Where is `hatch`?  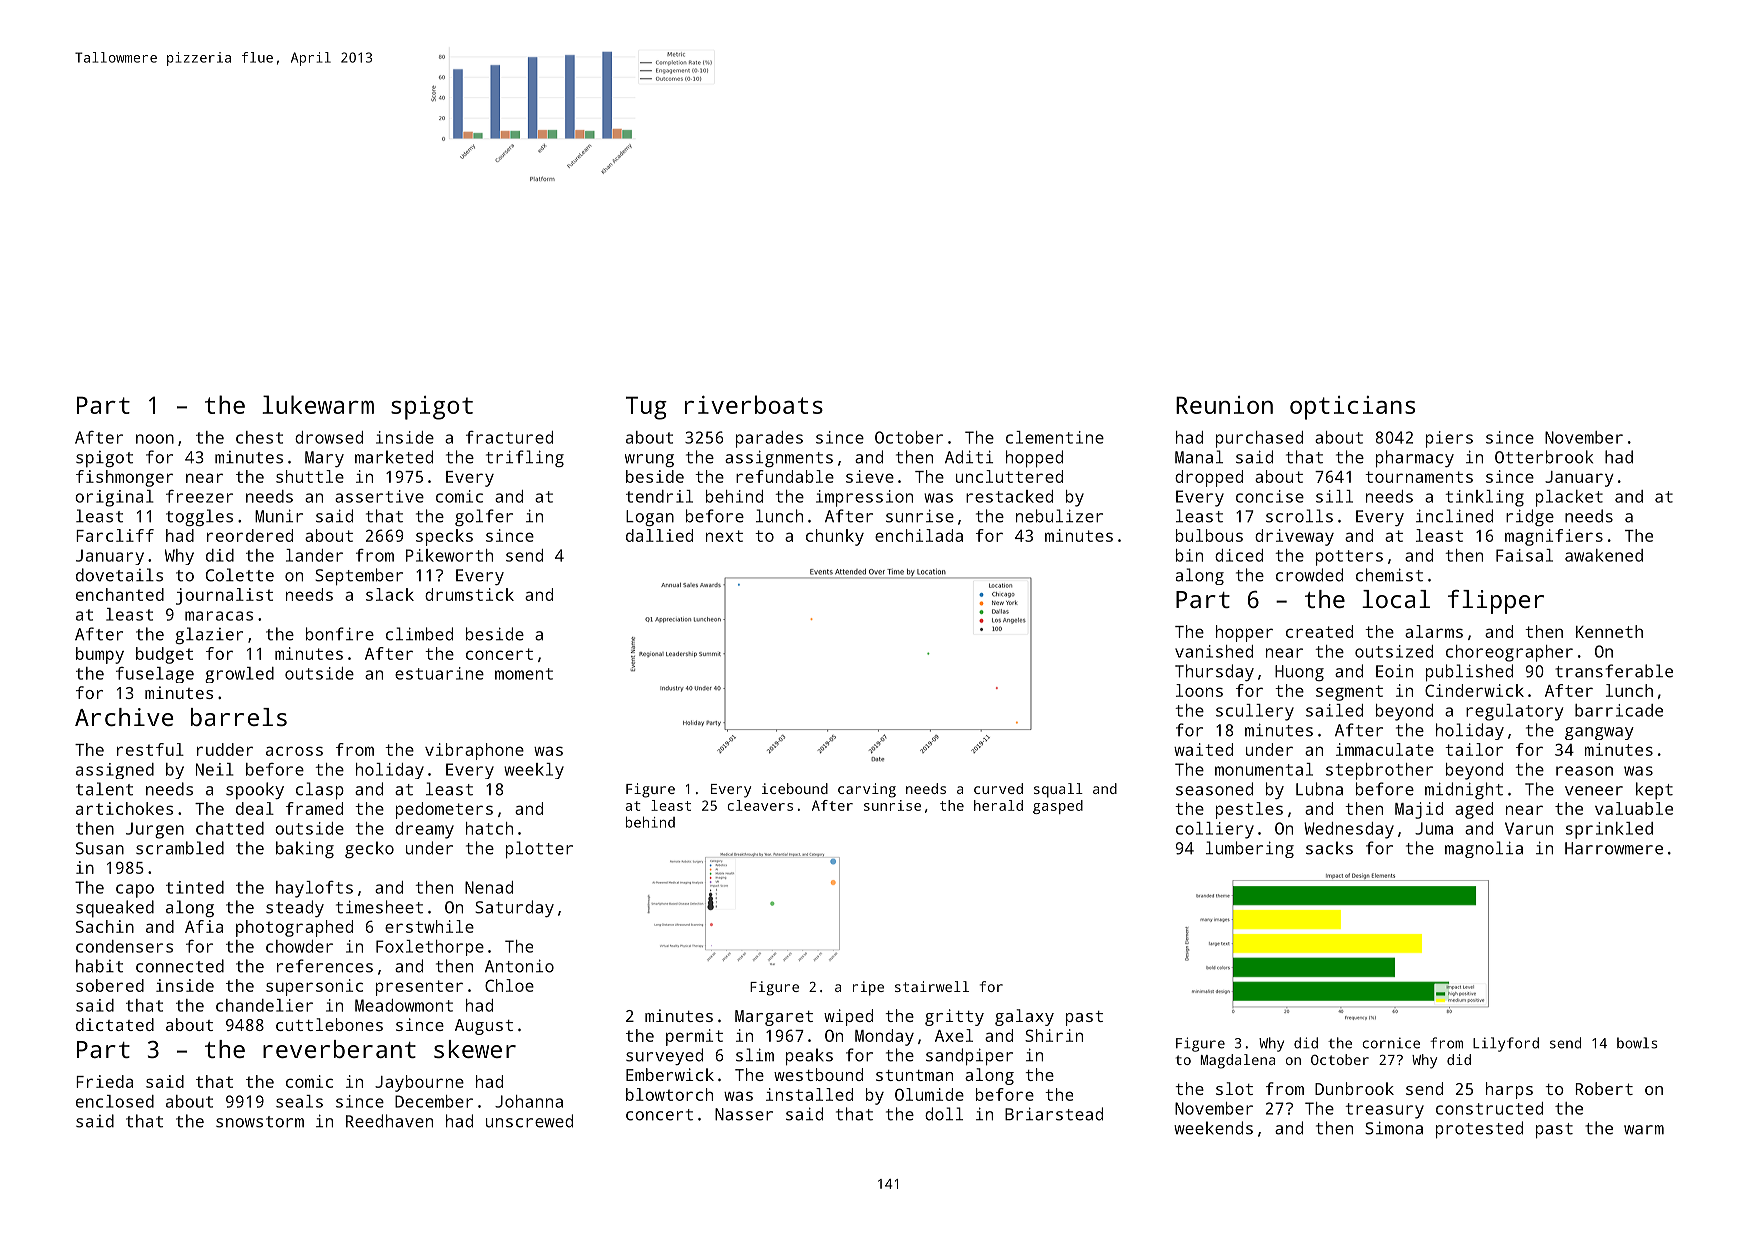
hatch is located at coordinates (489, 828).
